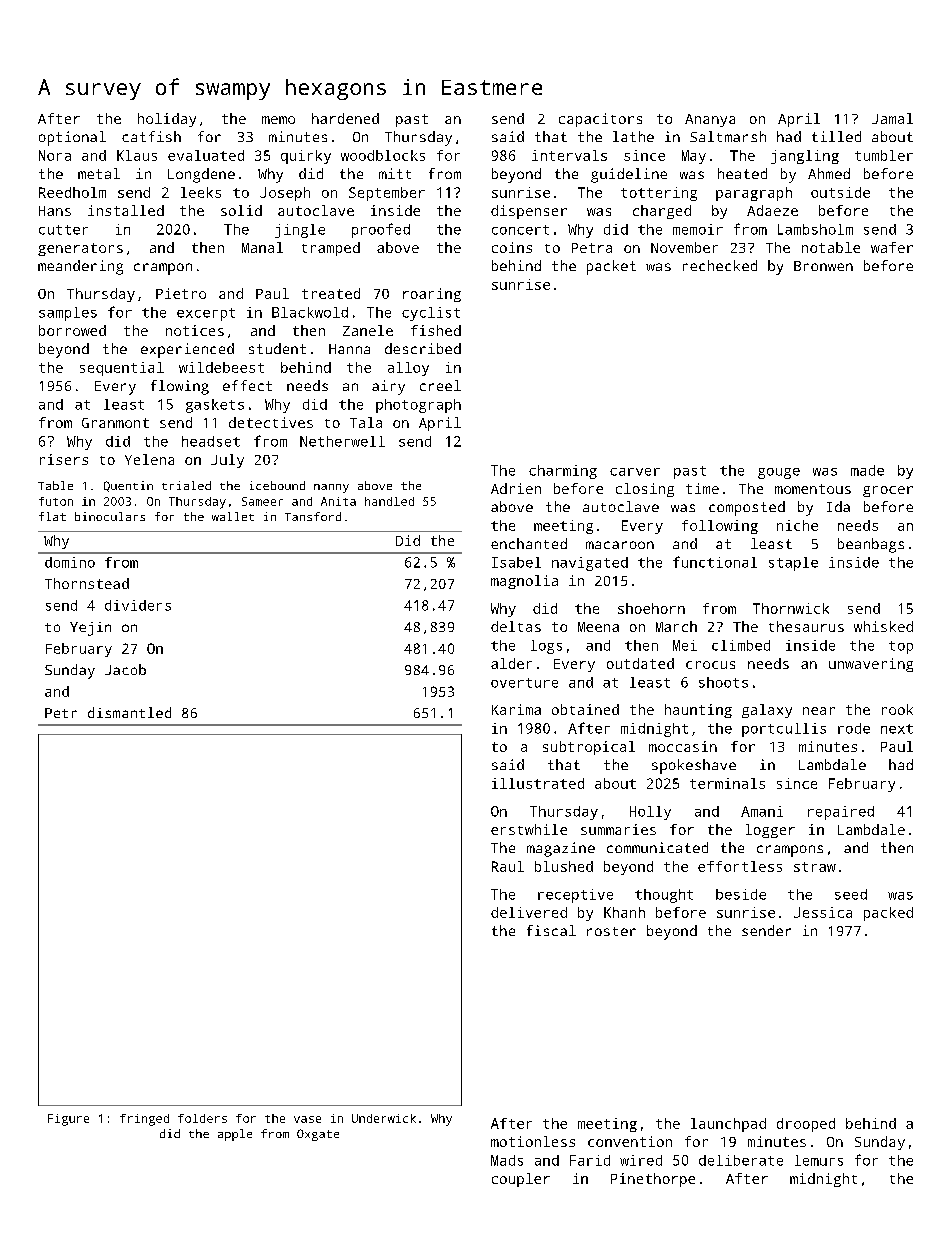  I want to click on wafer, so click(892, 247).
